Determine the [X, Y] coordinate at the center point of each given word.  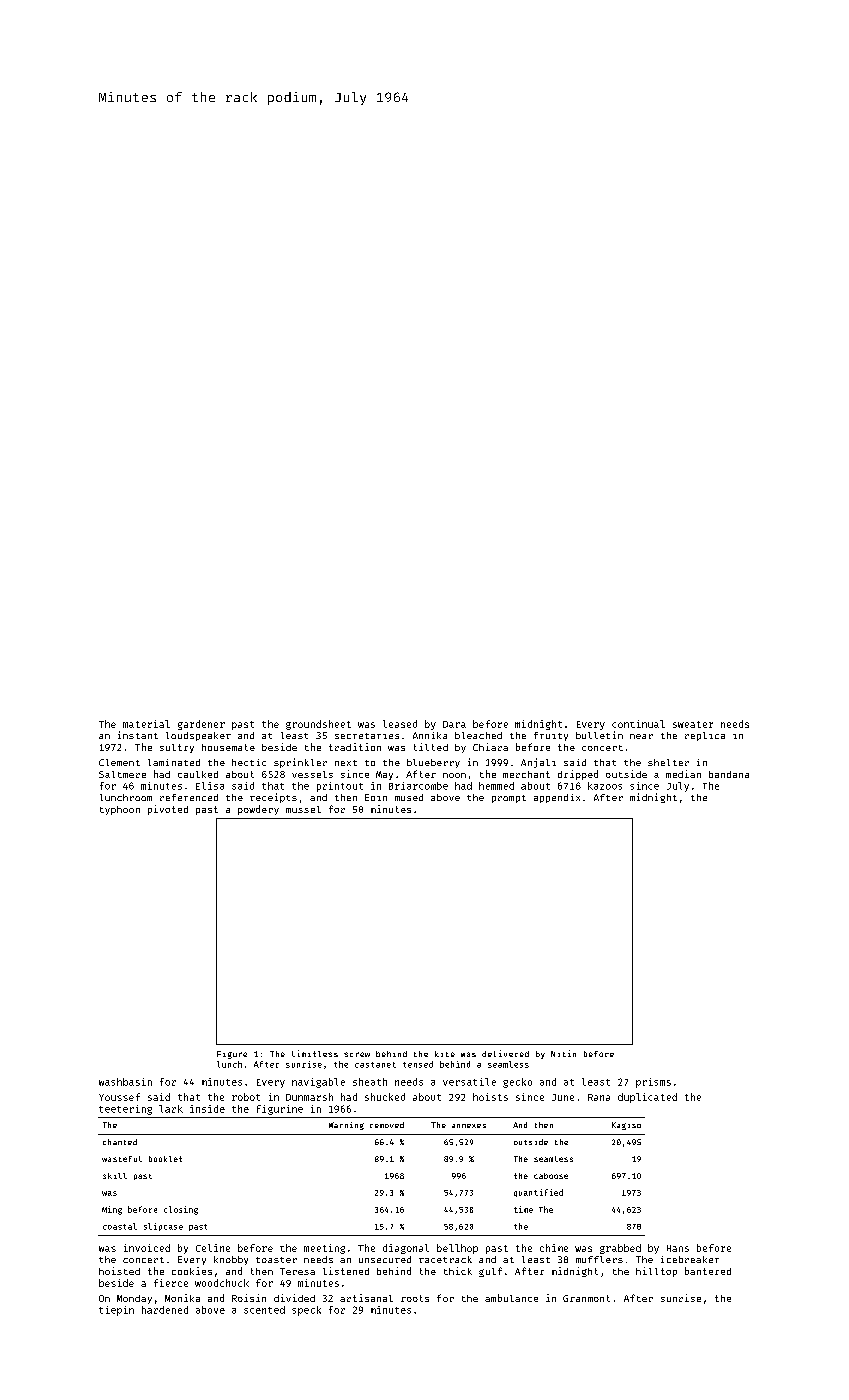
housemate [228, 747]
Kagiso [626, 1126]
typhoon [120, 810]
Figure [232, 1055]
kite [445, 1054]
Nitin [563, 1053]
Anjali [538, 763]
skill [115, 1176]
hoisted [119, 1271]
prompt [509, 799]
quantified [538, 1193]
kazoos [605, 786]
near [641, 736]
